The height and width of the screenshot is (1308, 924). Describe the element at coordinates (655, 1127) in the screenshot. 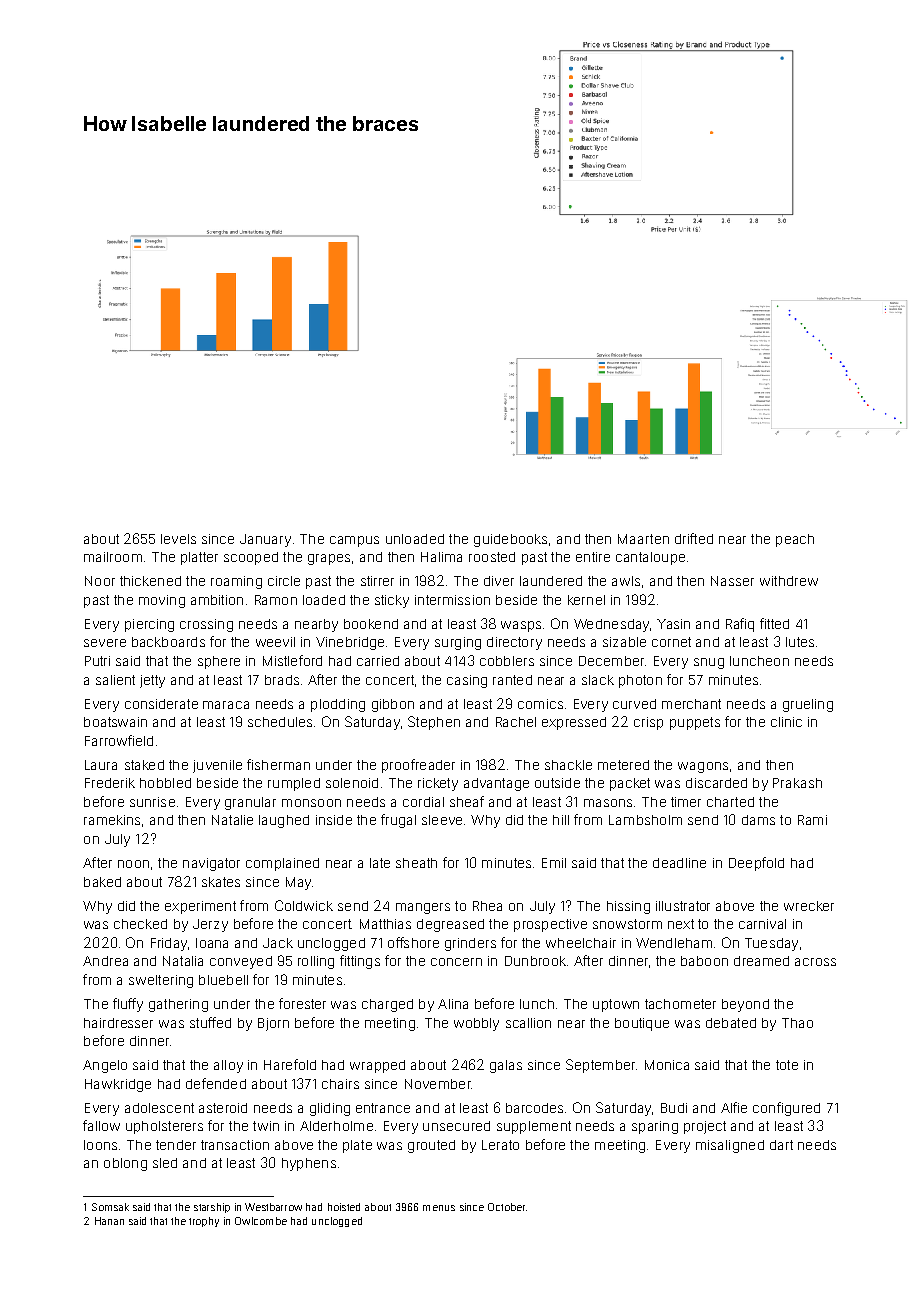

I see `sparing` at that location.
